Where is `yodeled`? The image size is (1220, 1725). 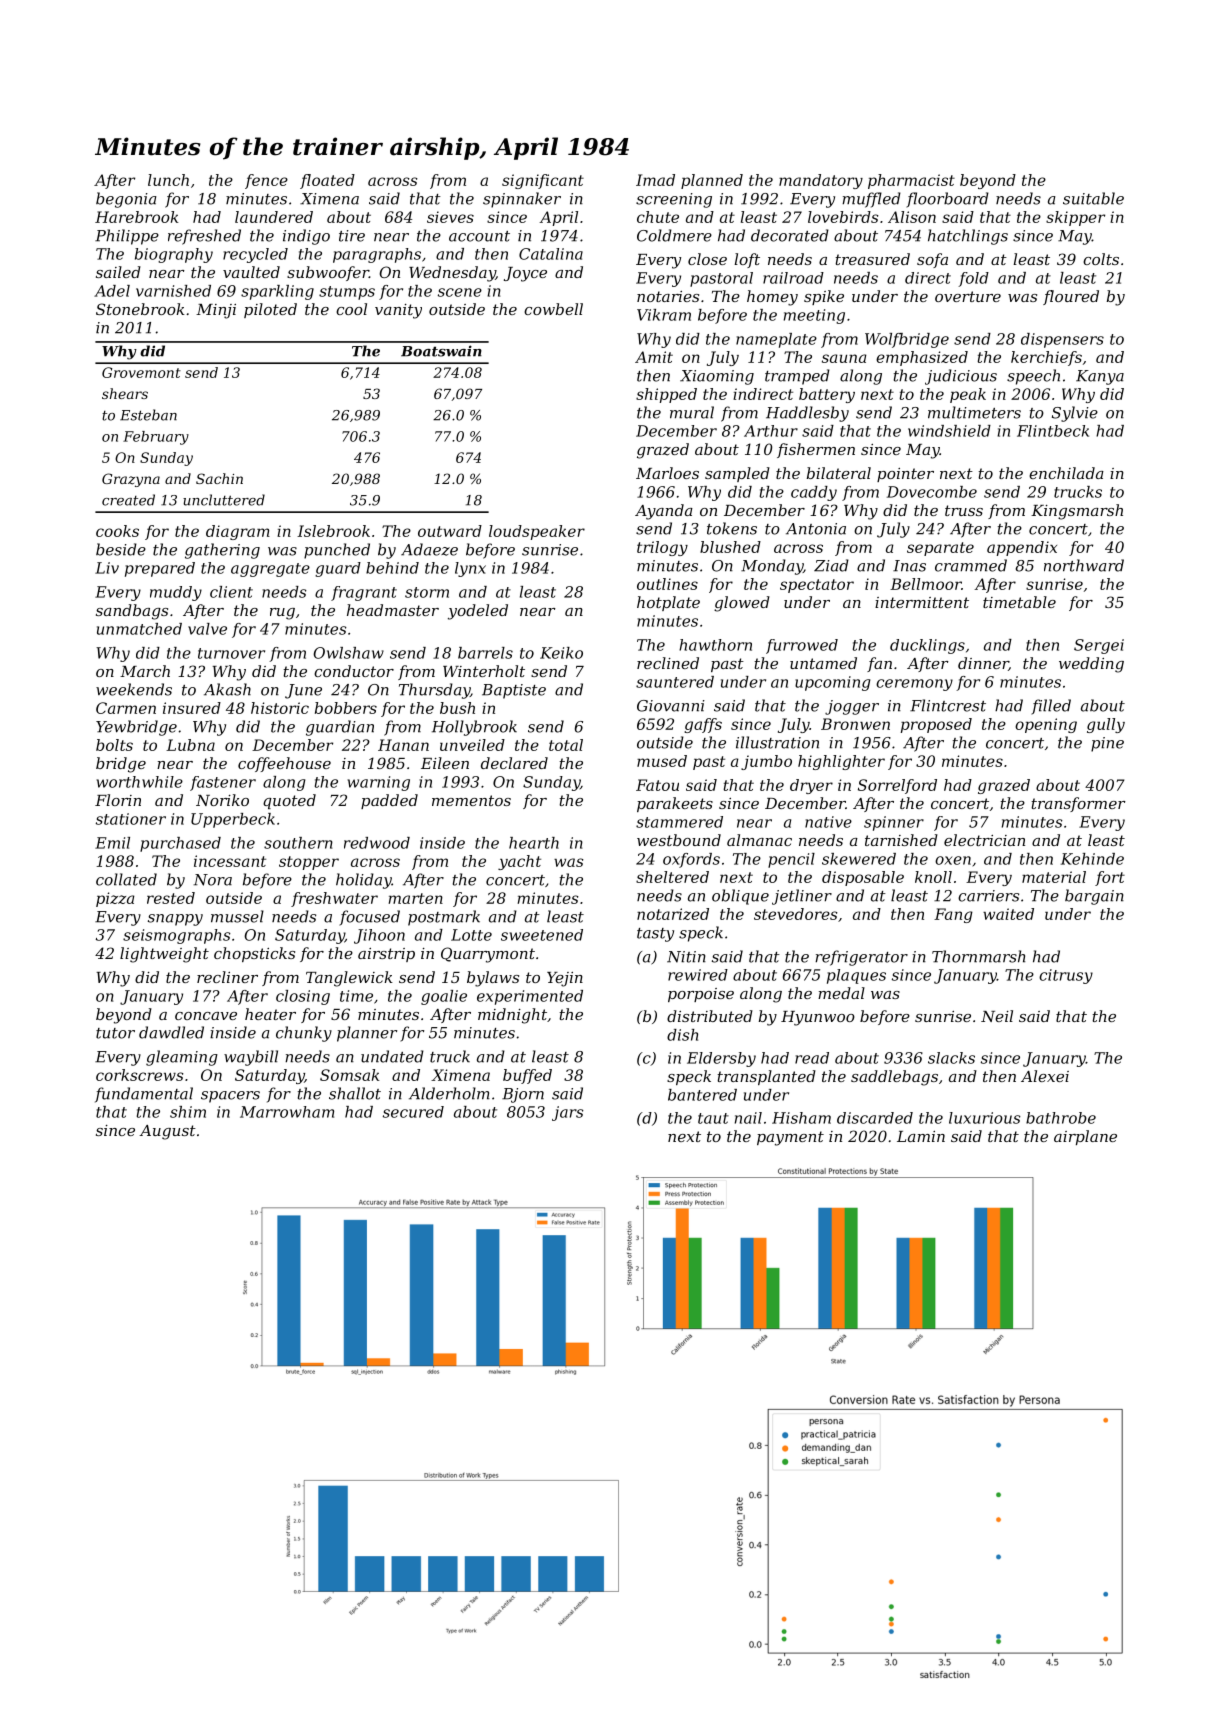
yodeled is located at coordinates (478, 612).
